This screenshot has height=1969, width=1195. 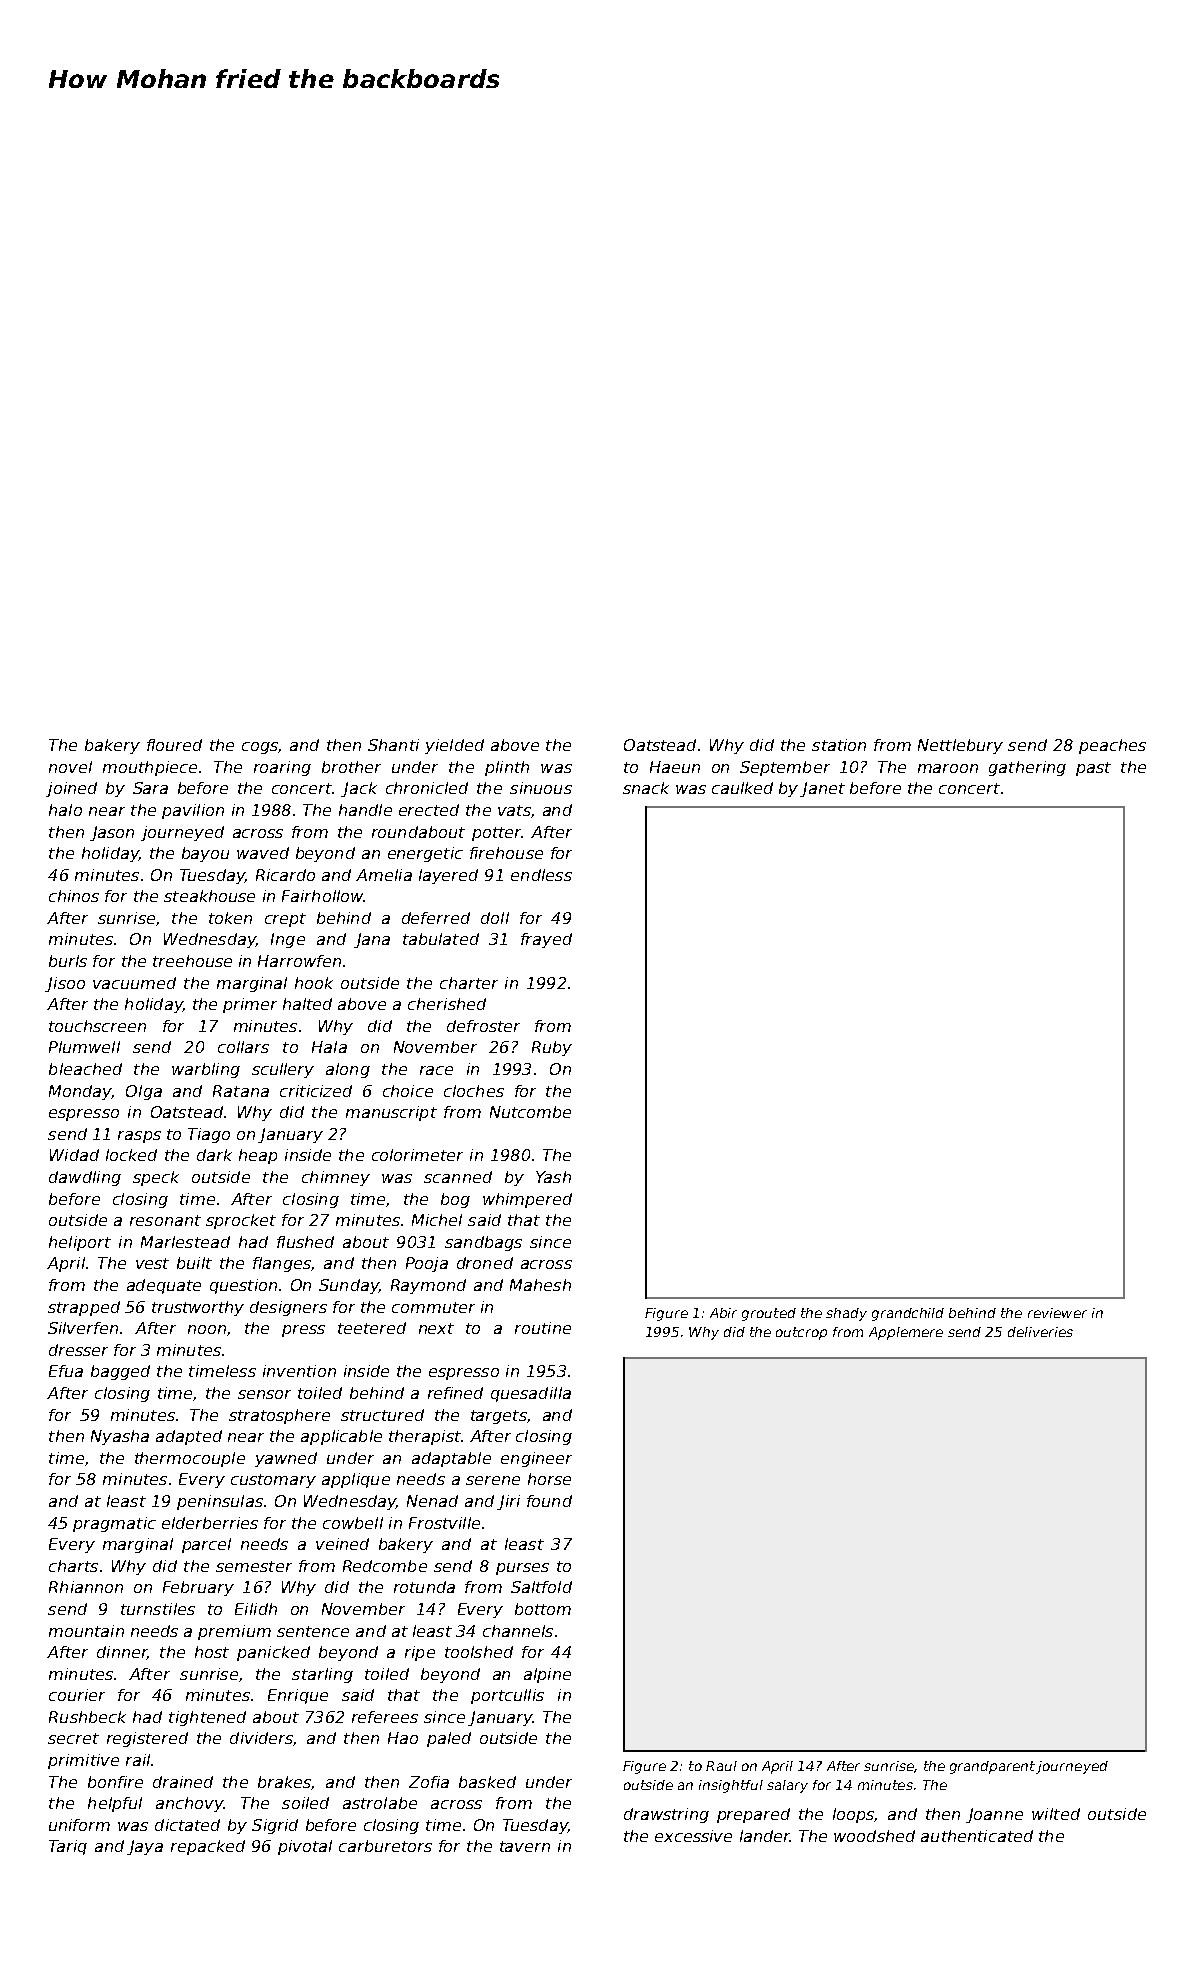 What do you see at coordinates (80, 1243) in the screenshot?
I see `heliport` at bounding box center [80, 1243].
